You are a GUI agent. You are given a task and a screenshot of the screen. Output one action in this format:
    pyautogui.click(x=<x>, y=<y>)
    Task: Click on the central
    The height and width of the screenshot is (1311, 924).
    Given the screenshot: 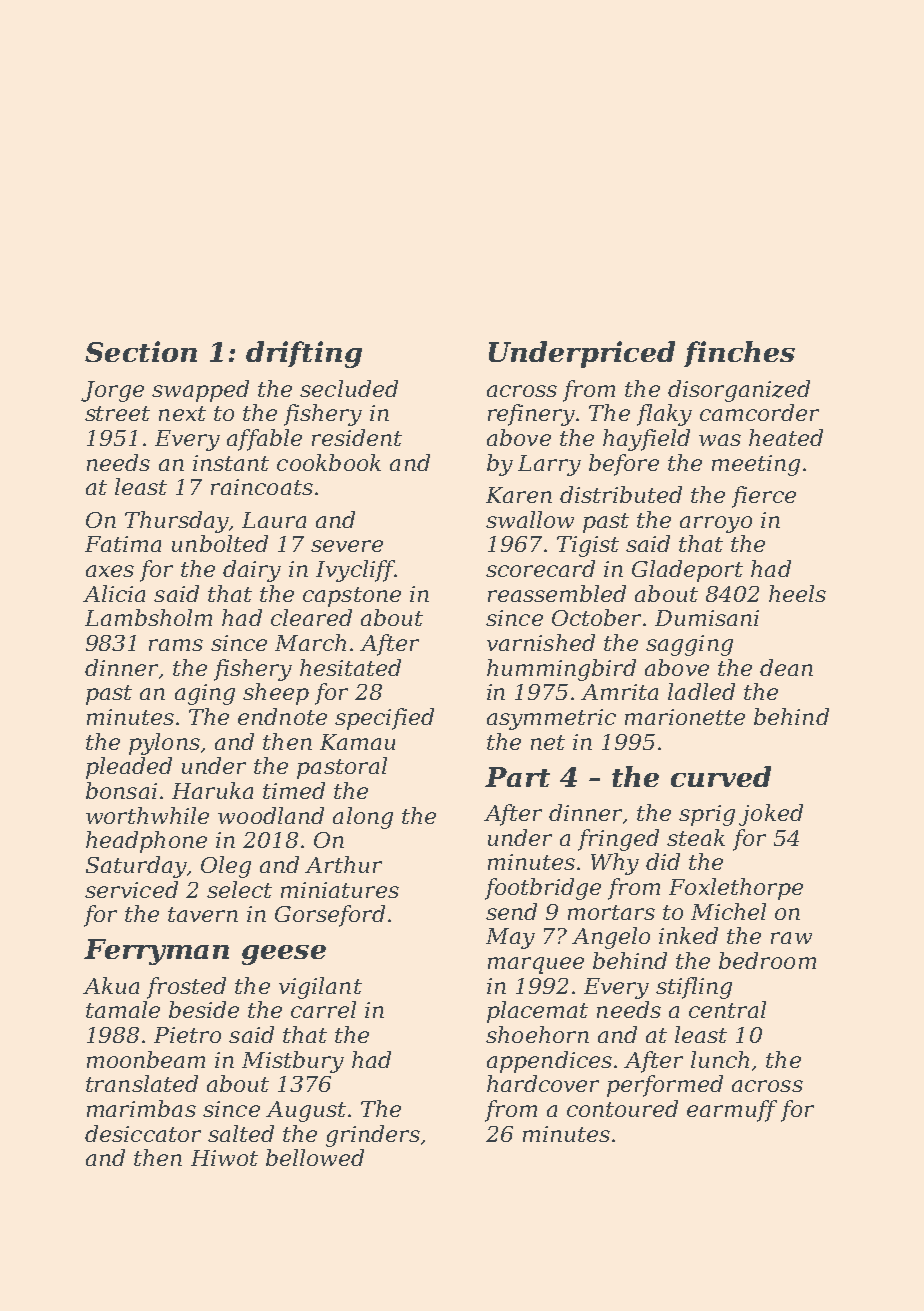 What is the action you would take?
    pyautogui.click(x=727, y=1009)
